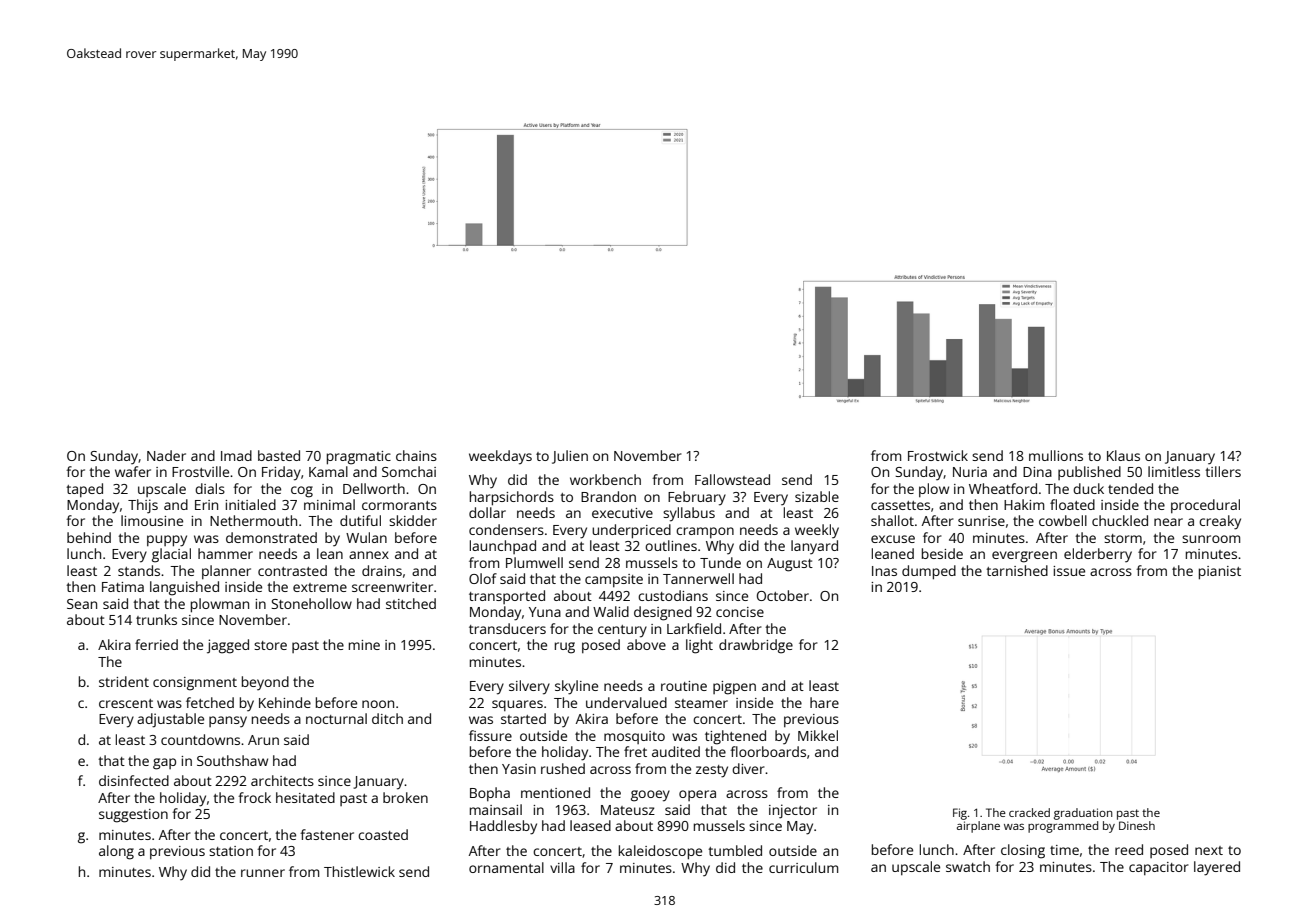  I want to click on dials, so click(210, 488).
